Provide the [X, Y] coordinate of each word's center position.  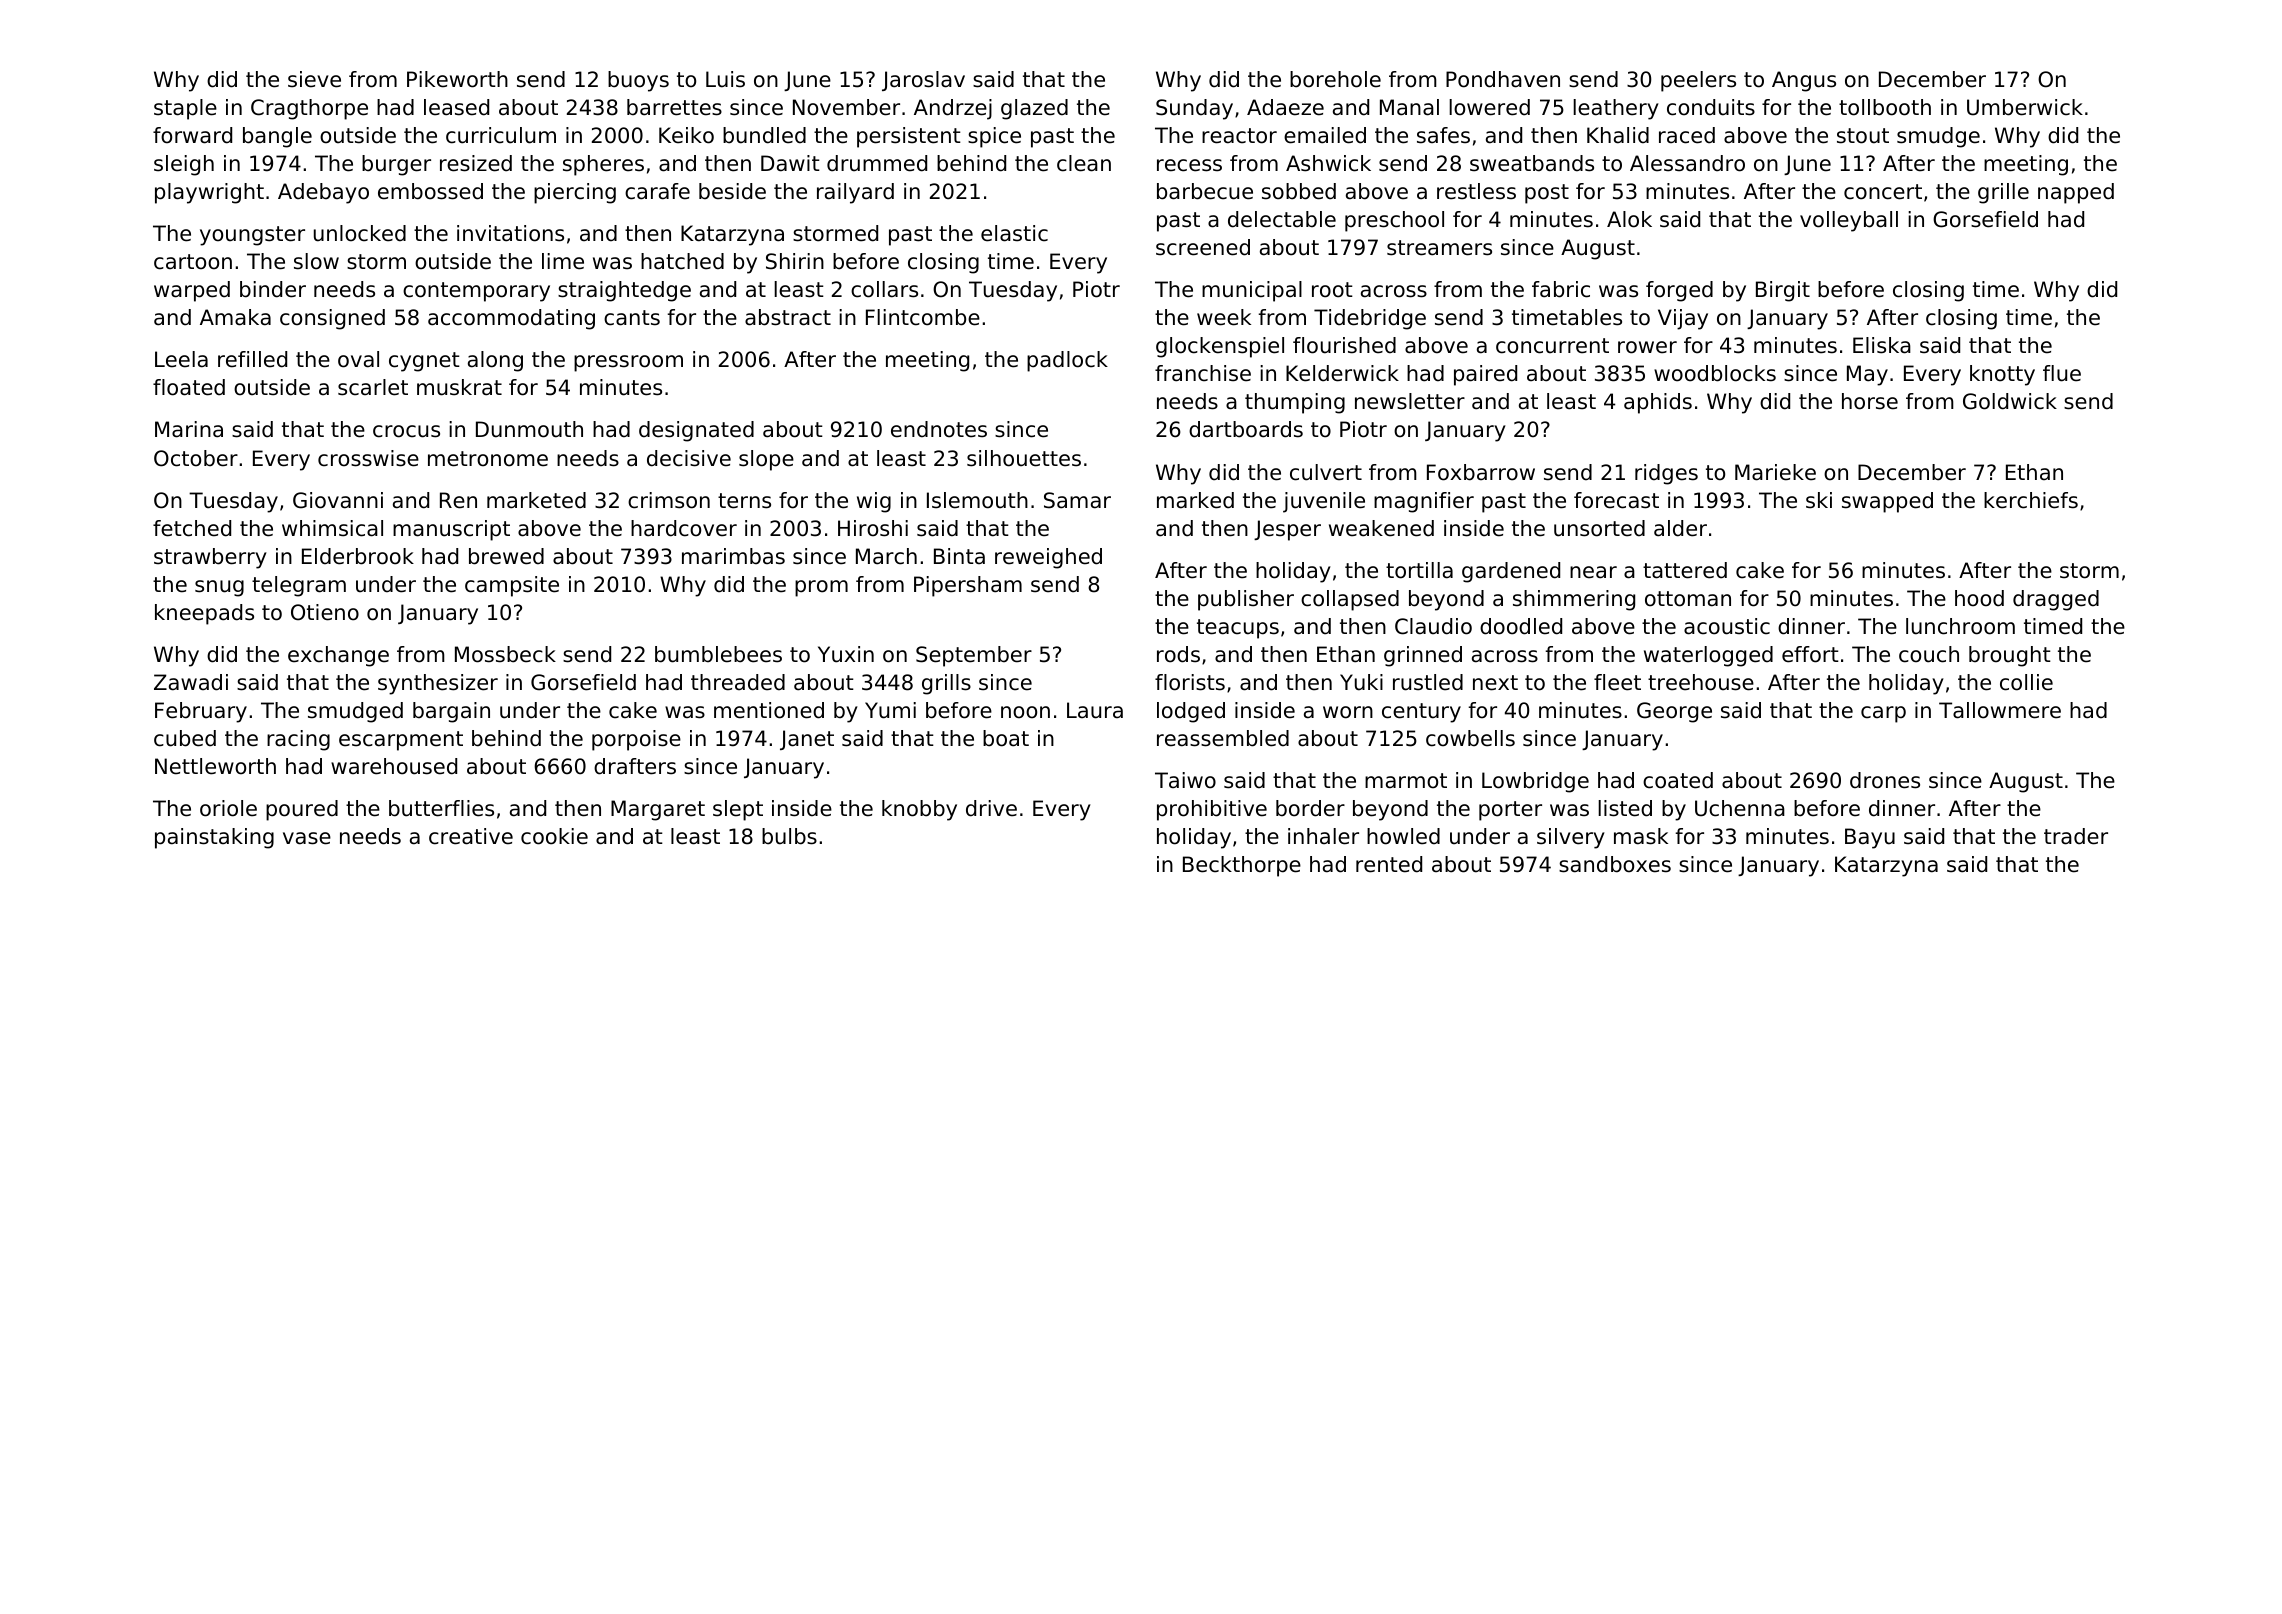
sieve [314, 79]
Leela [181, 359]
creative [471, 836]
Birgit [1783, 291]
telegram [299, 586]
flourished [1344, 345]
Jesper [1287, 530]
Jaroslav [923, 81]
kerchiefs [2031, 500]
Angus [1804, 81]
